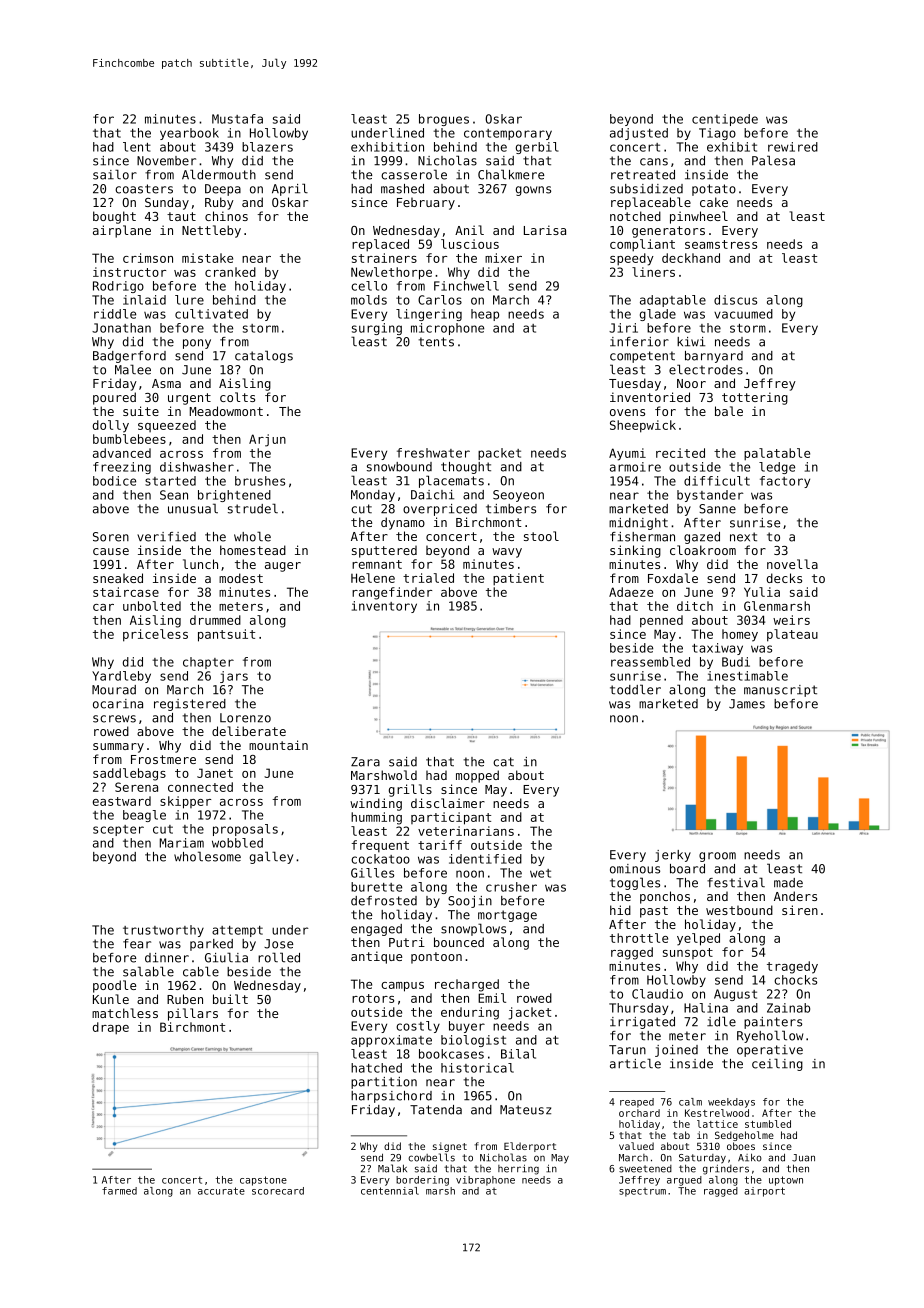  Describe the element at coordinates (237, 119) in the screenshot. I see `Mustafa` at that location.
